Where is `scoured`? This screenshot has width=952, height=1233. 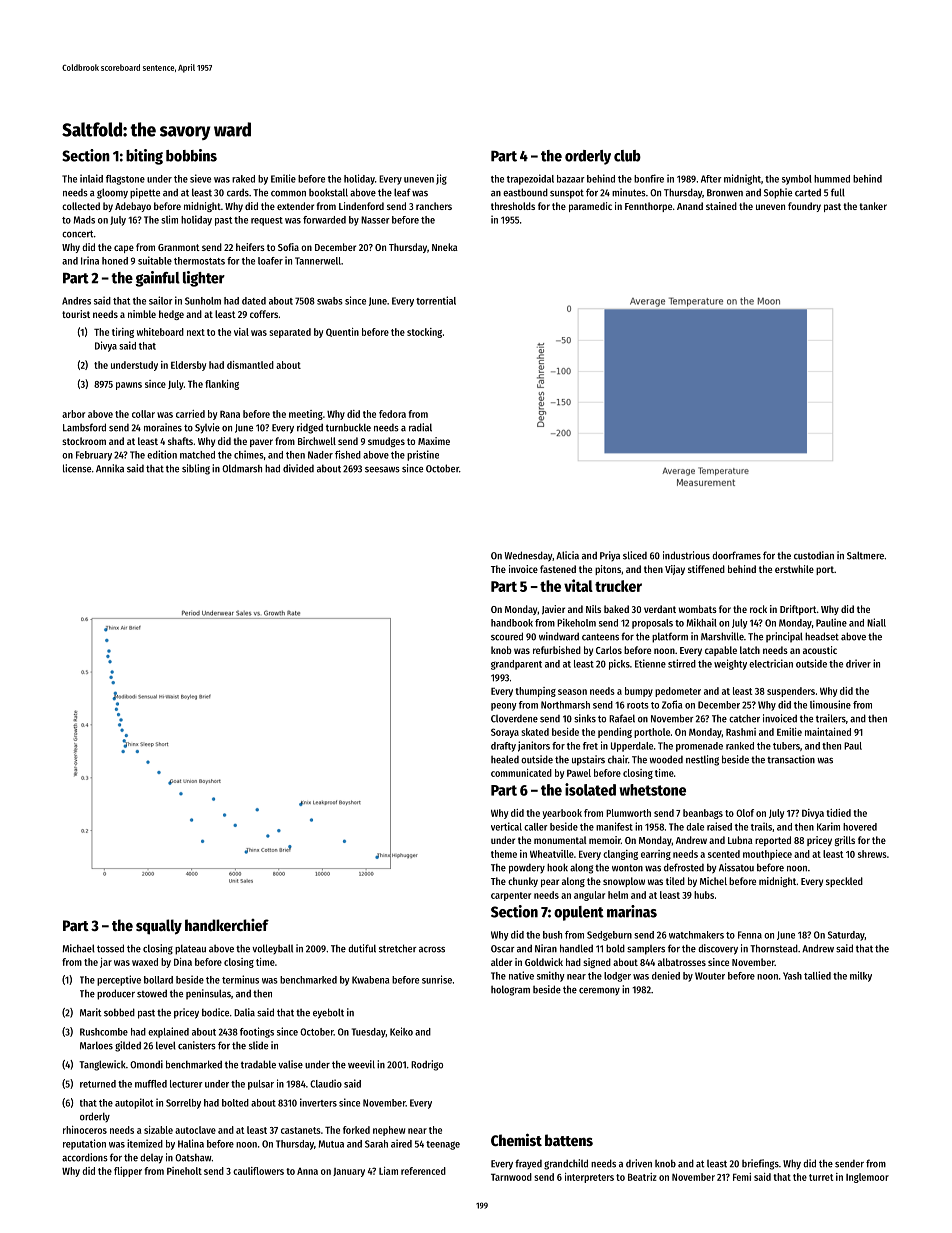
scoured is located at coordinates (507, 636).
